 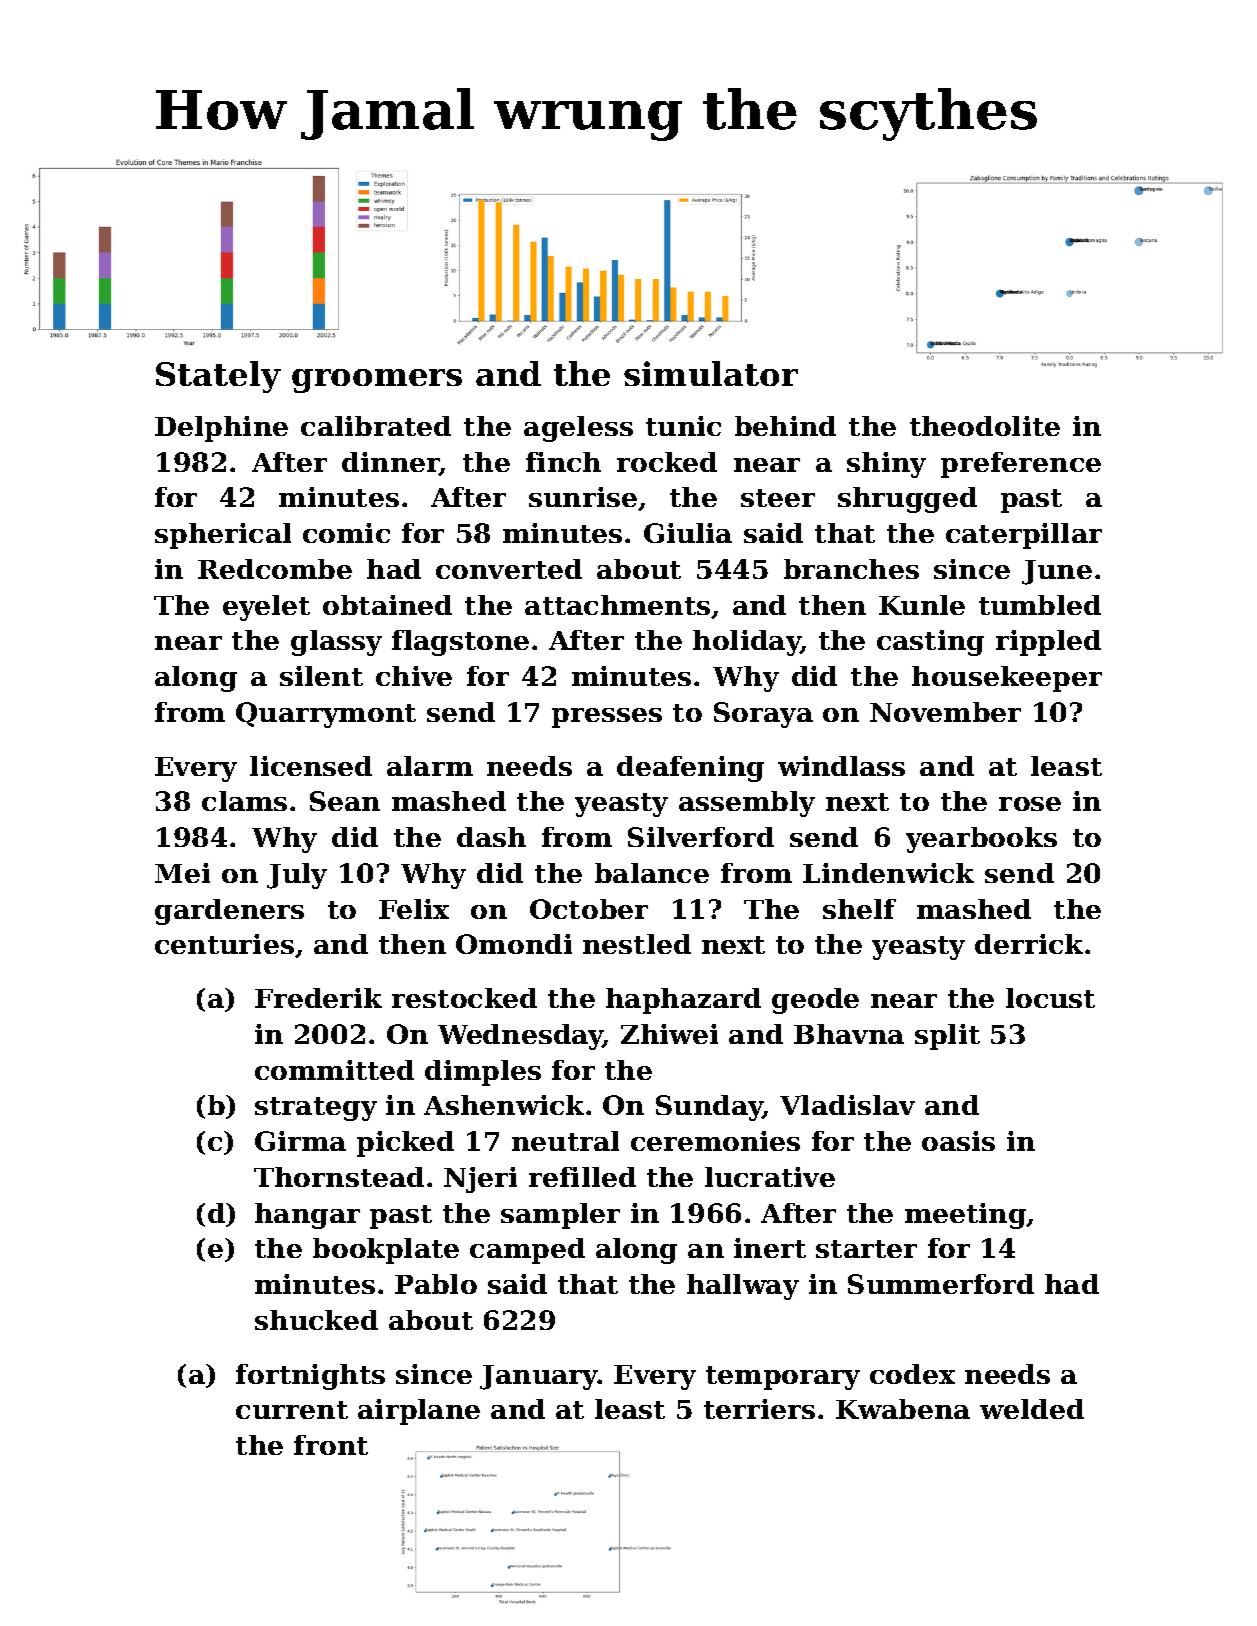 I want to click on Kunle, so click(x=922, y=605).
